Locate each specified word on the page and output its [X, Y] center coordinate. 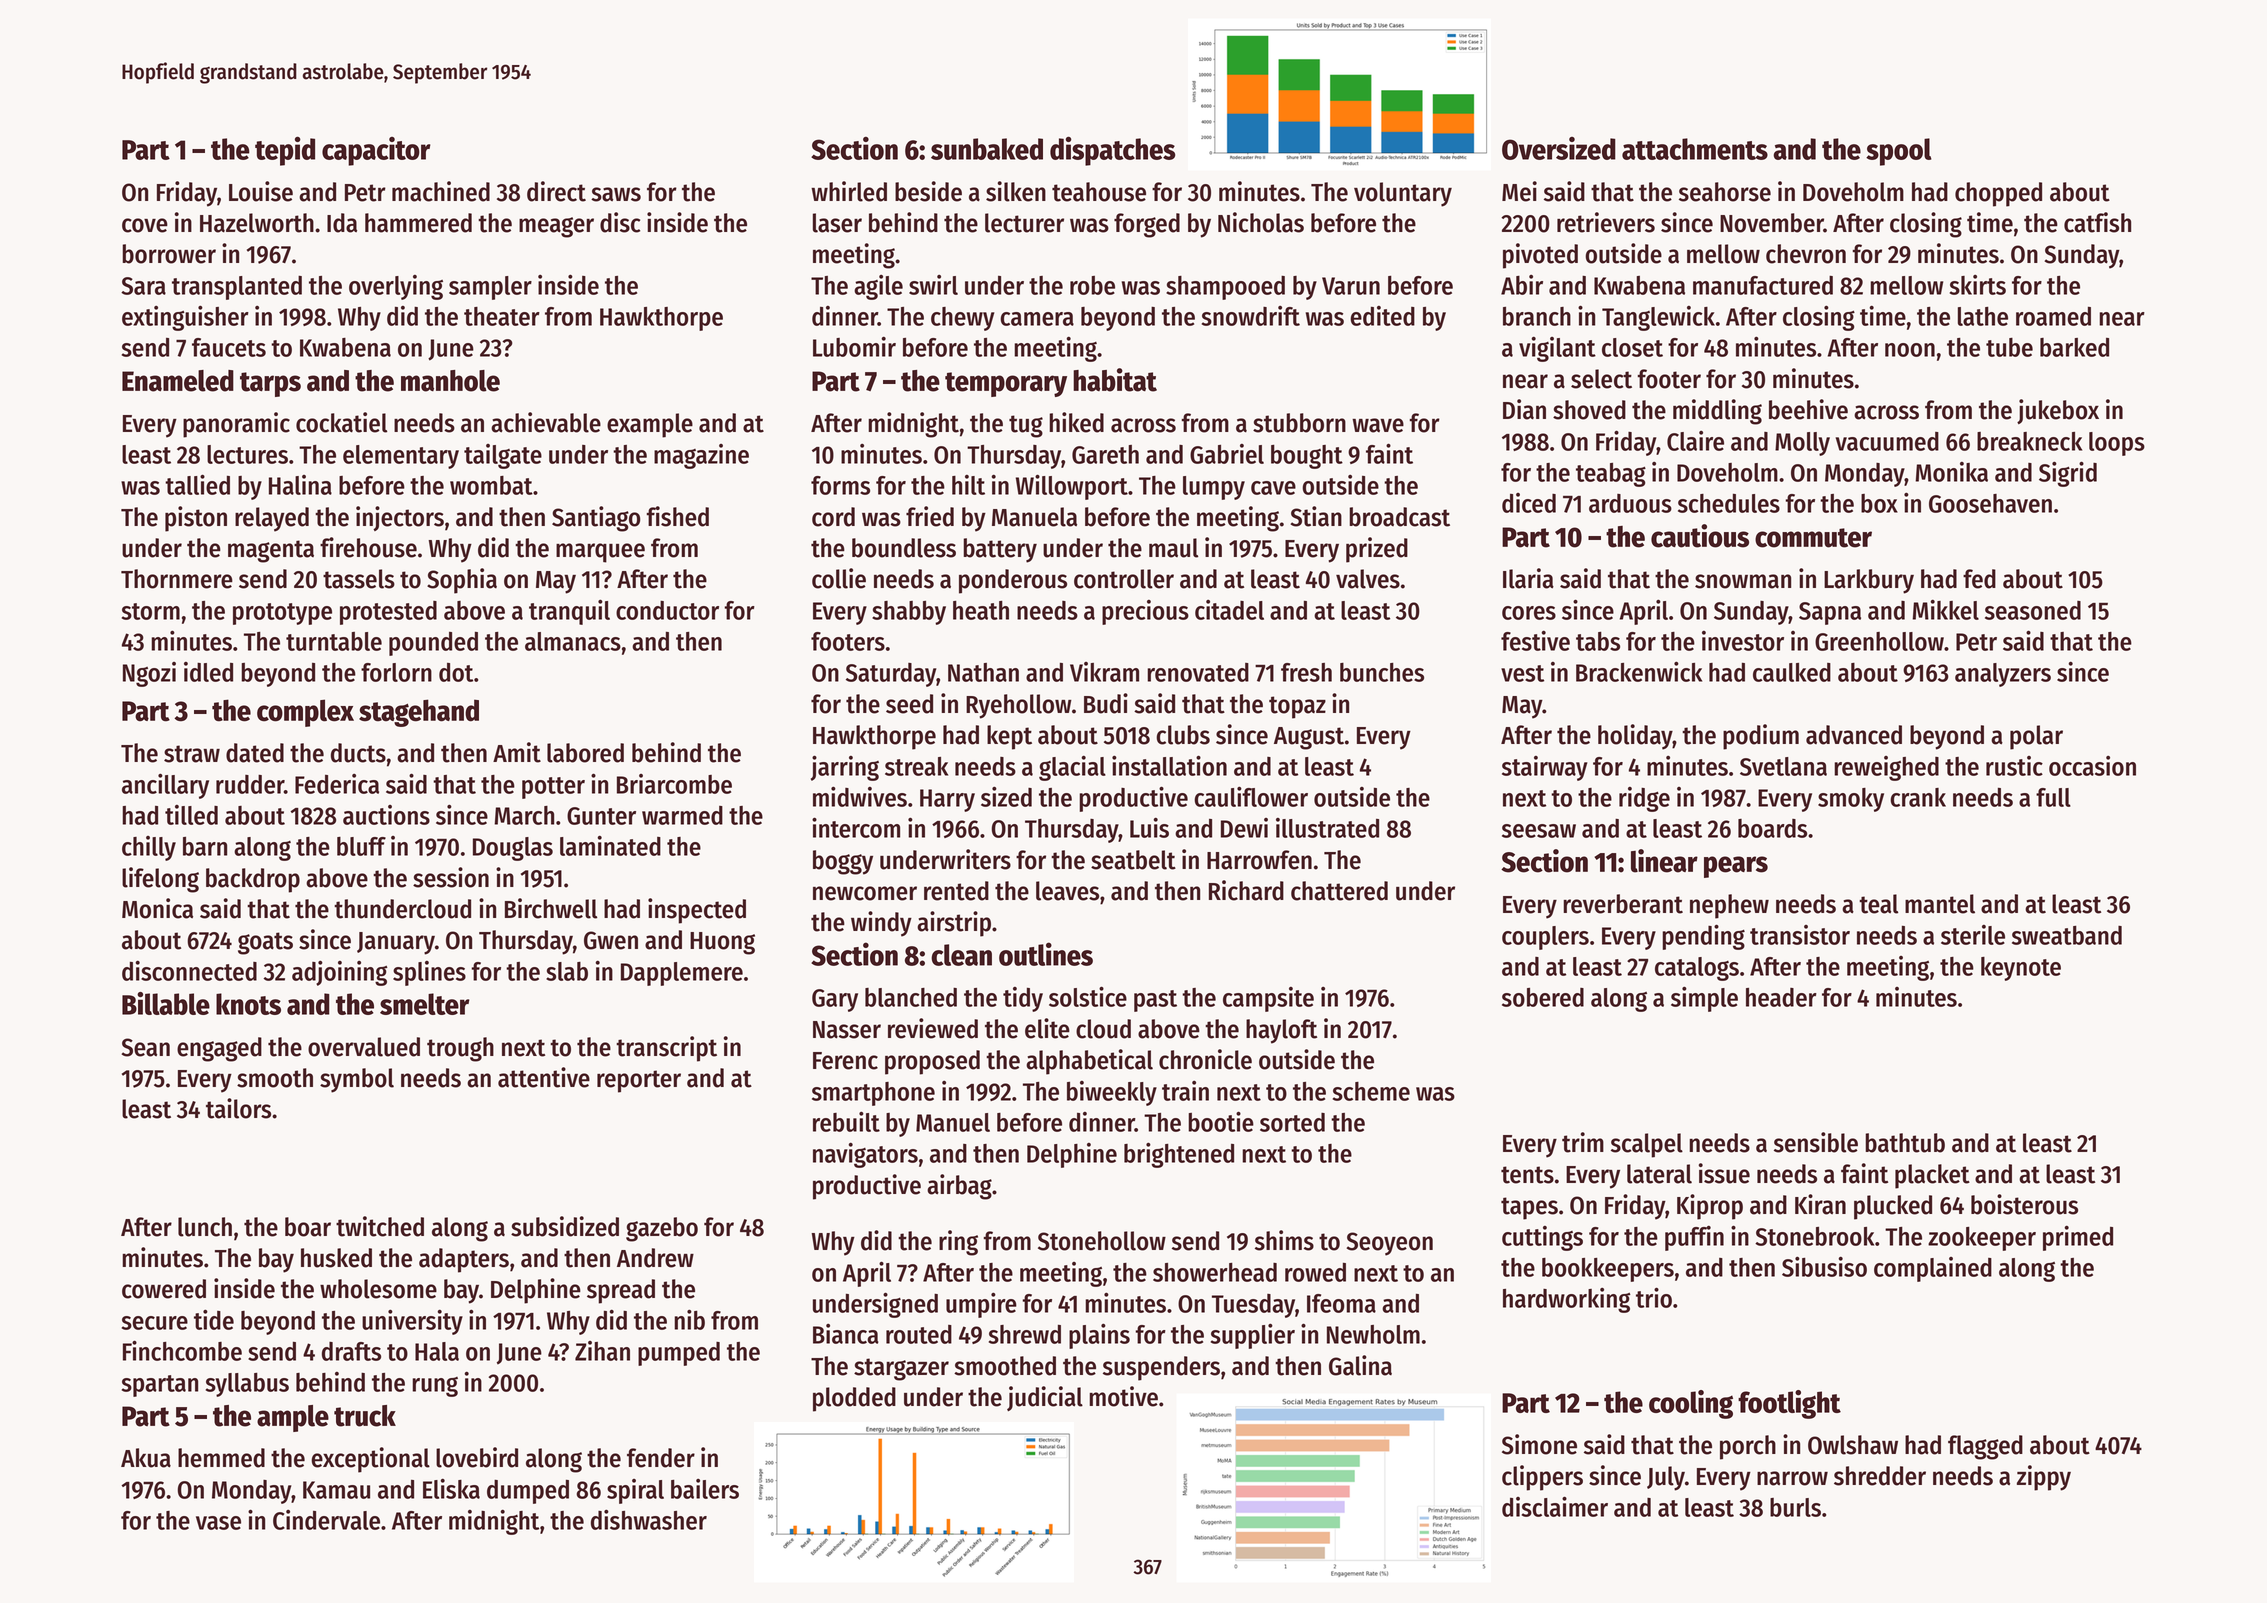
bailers [705, 1489]
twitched [380, 1226]
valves [1368, 579]
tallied [197, 484]
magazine [701, 456]
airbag [959, 1187]
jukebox [2058, 411]
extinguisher [185, 318]
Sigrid [2068, 474]
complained [1933, 1269]
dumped [528, 1492]
